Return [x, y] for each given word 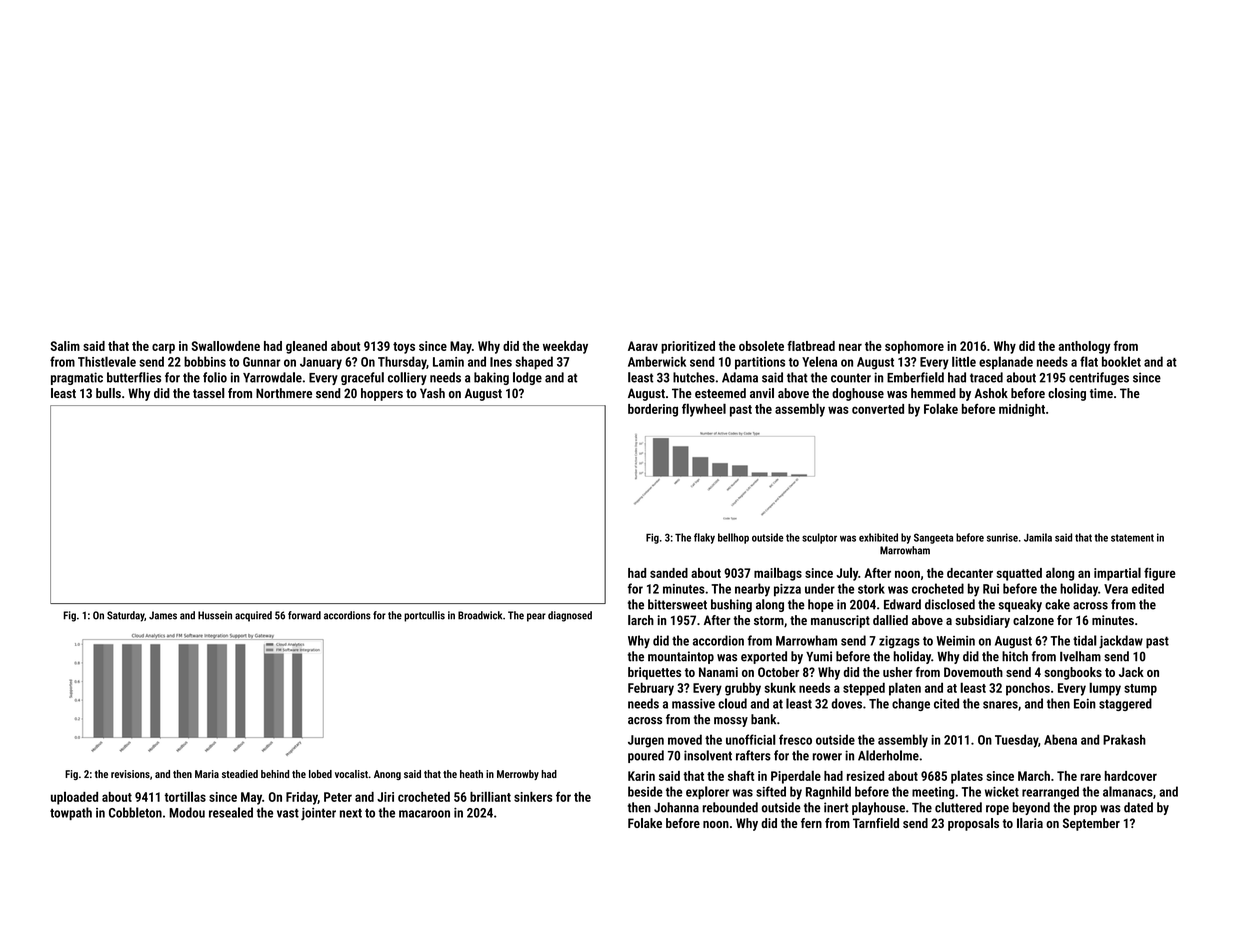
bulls [108, 393]
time [1101, 393]
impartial [1117, 574]
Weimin [956, 641]
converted [878, 409]
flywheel [704, 410]
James [163, 615]
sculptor [819, 538]
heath [471, 774]
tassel [208, 393]
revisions [130, 774]
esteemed [720, 393]
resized [865, 776]
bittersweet [677, 604]
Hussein [215, 615]
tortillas [185, 796]
